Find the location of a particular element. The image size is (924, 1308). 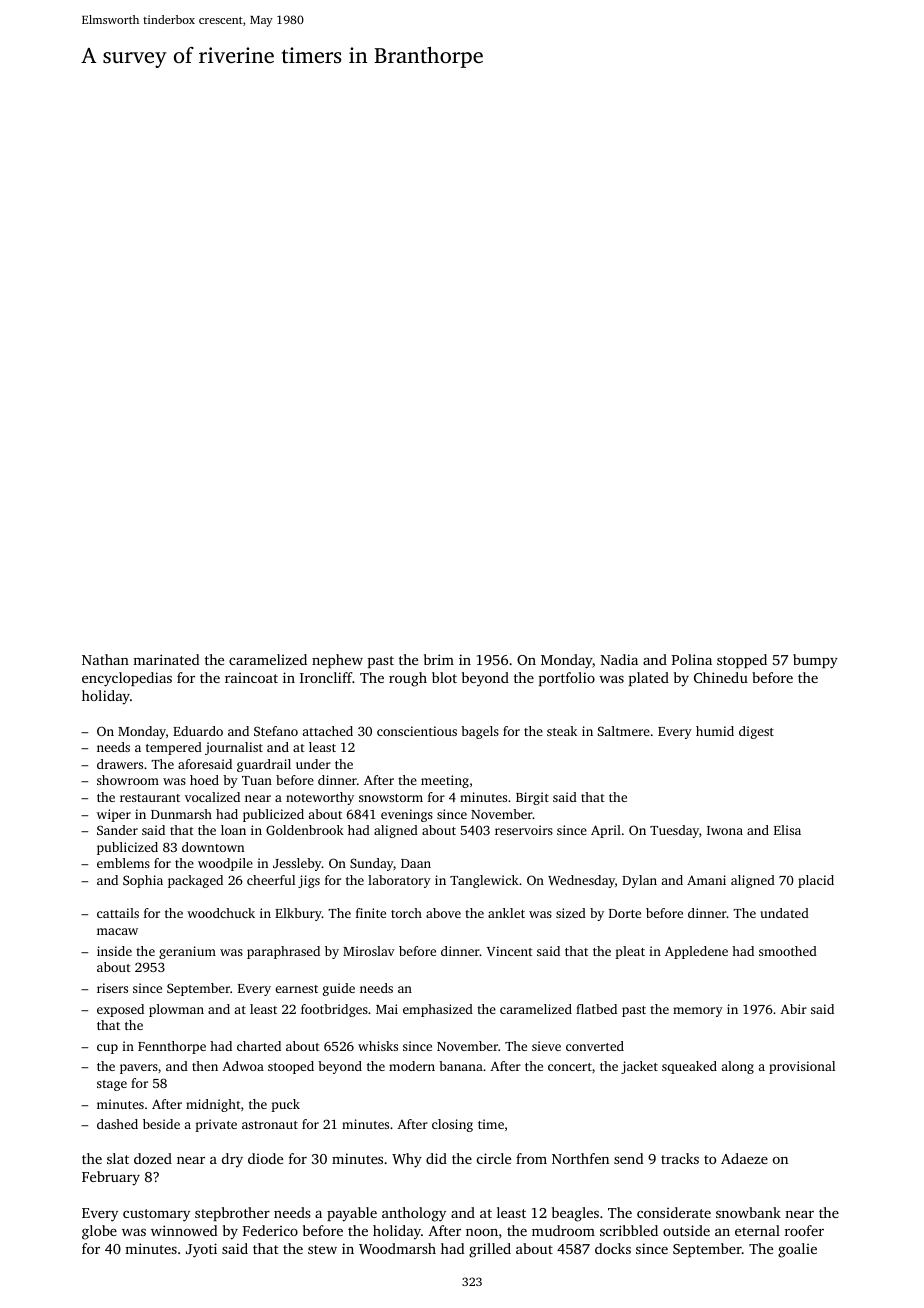

flatbed is located at coordinates (596, 1009).
